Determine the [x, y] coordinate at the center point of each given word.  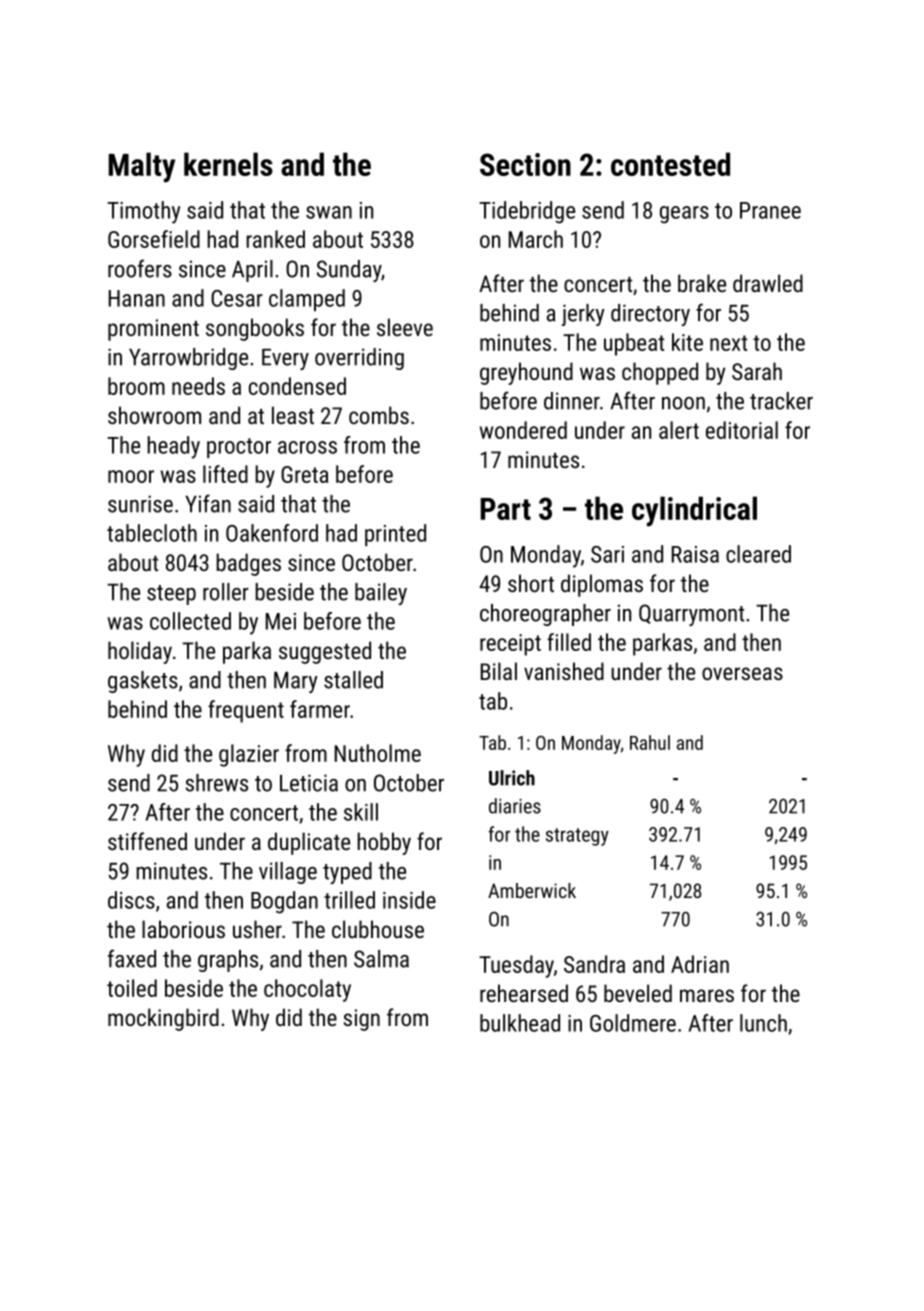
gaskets [143, 682]
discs [131, 900]
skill [361, 812]
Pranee [770, 210]
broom [136, 386]
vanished [564, 671]
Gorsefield [154, 239]
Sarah [757, 371]
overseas [742, 673]
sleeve [405, 327]
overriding [359, 359]
